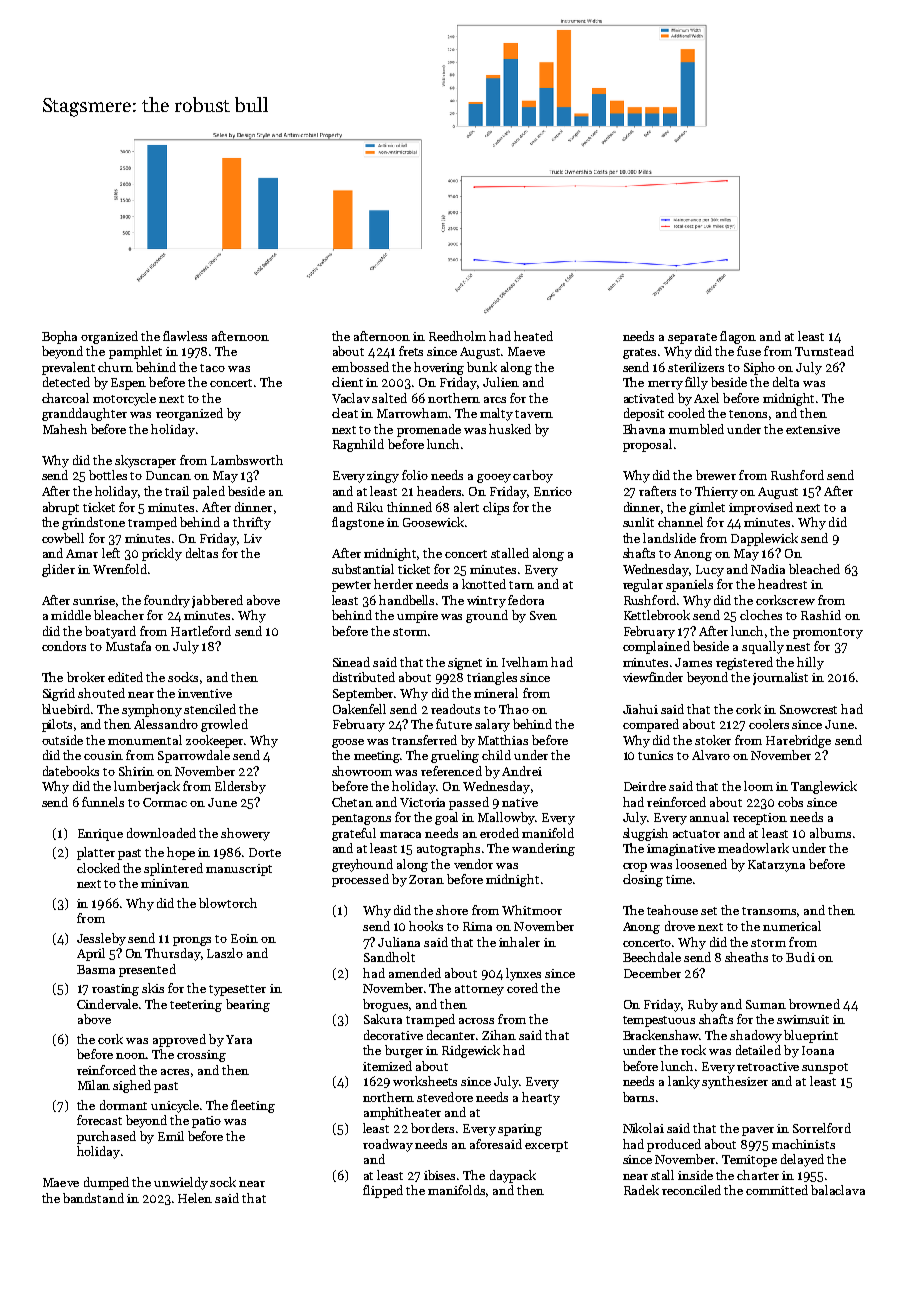 The height and width of the image is (1316, 908). Describe the element at coordinates (814, 1004) in the image. I see `browned` at that location.
